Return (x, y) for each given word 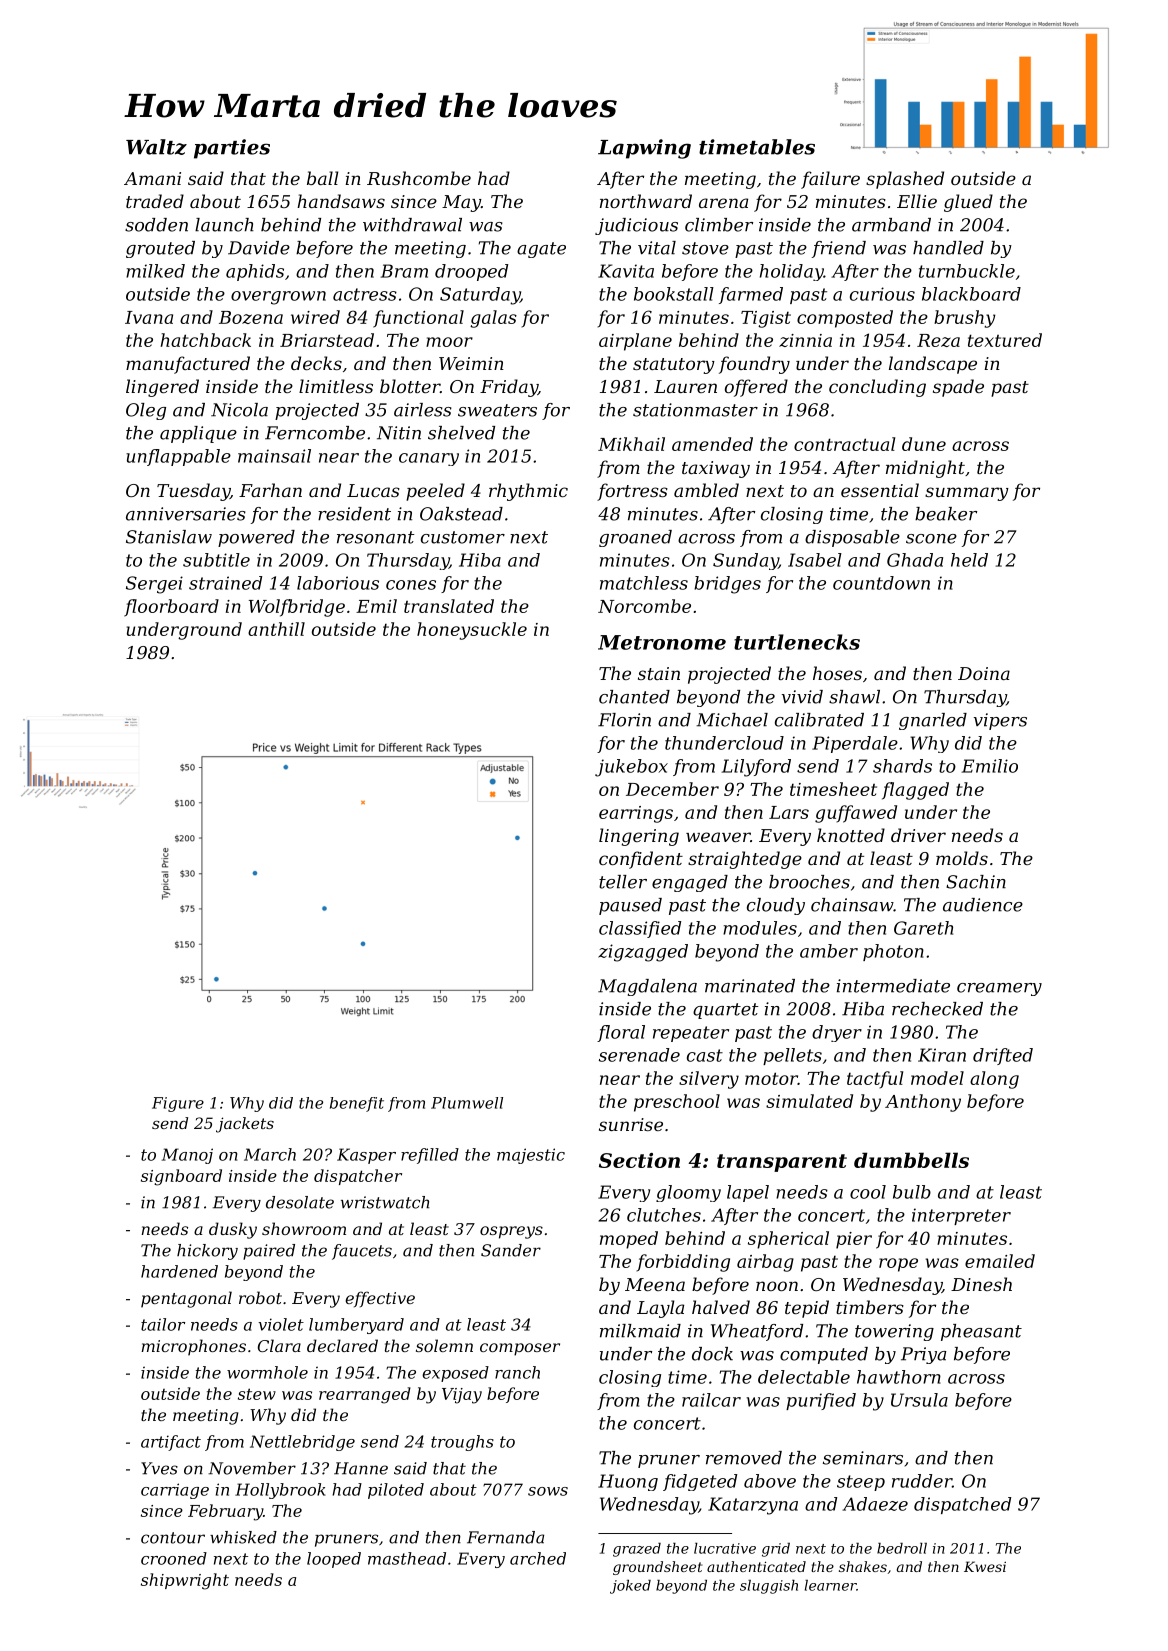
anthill (276, 629)
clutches (664, 1215)
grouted (160, 249)
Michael (732, 720)
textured (1005, 340)
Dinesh (981, 1284)
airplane (635, 342)
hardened (179, 1271)
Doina (984, 673)
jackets (245, 1125)
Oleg (146, 411)
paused (630, 906)
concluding (877, 388)
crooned (174, 1558)
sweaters (497, 410)
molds (962, 858)
